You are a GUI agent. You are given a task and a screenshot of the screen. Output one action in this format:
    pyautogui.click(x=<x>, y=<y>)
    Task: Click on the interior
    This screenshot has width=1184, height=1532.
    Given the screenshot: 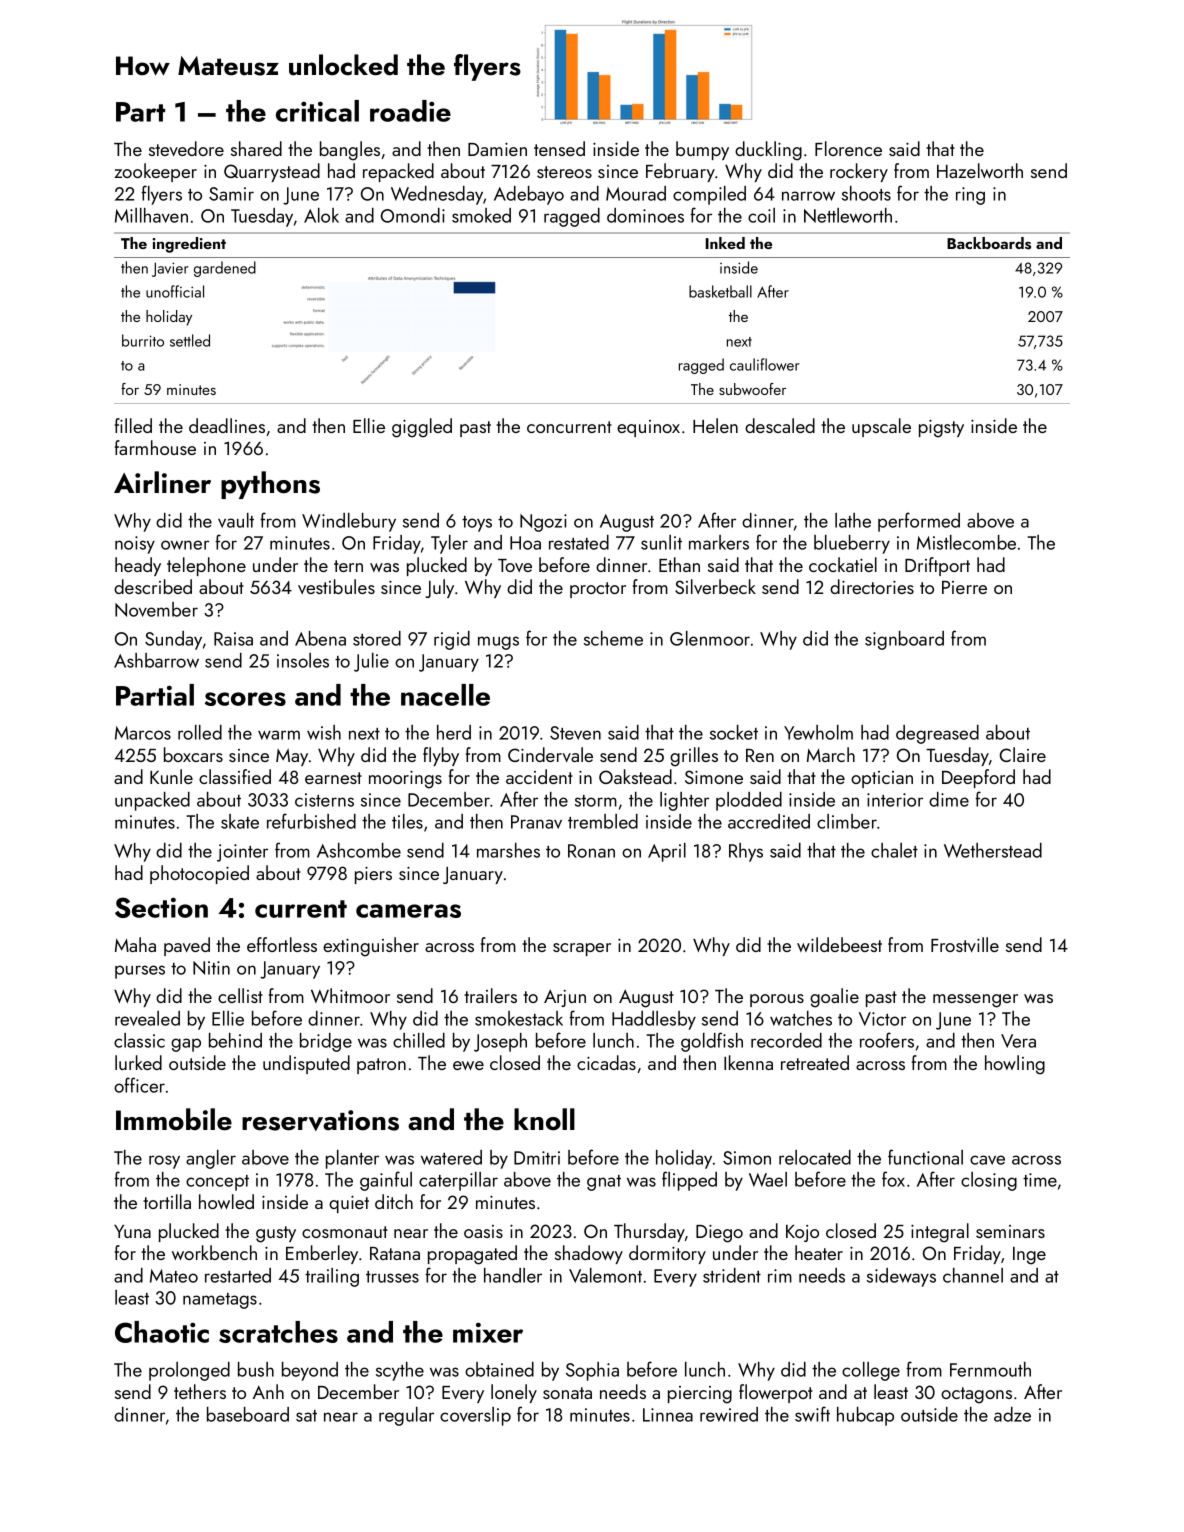 What is the action you would take?
    pyautogui.click(x=895, y=800)
